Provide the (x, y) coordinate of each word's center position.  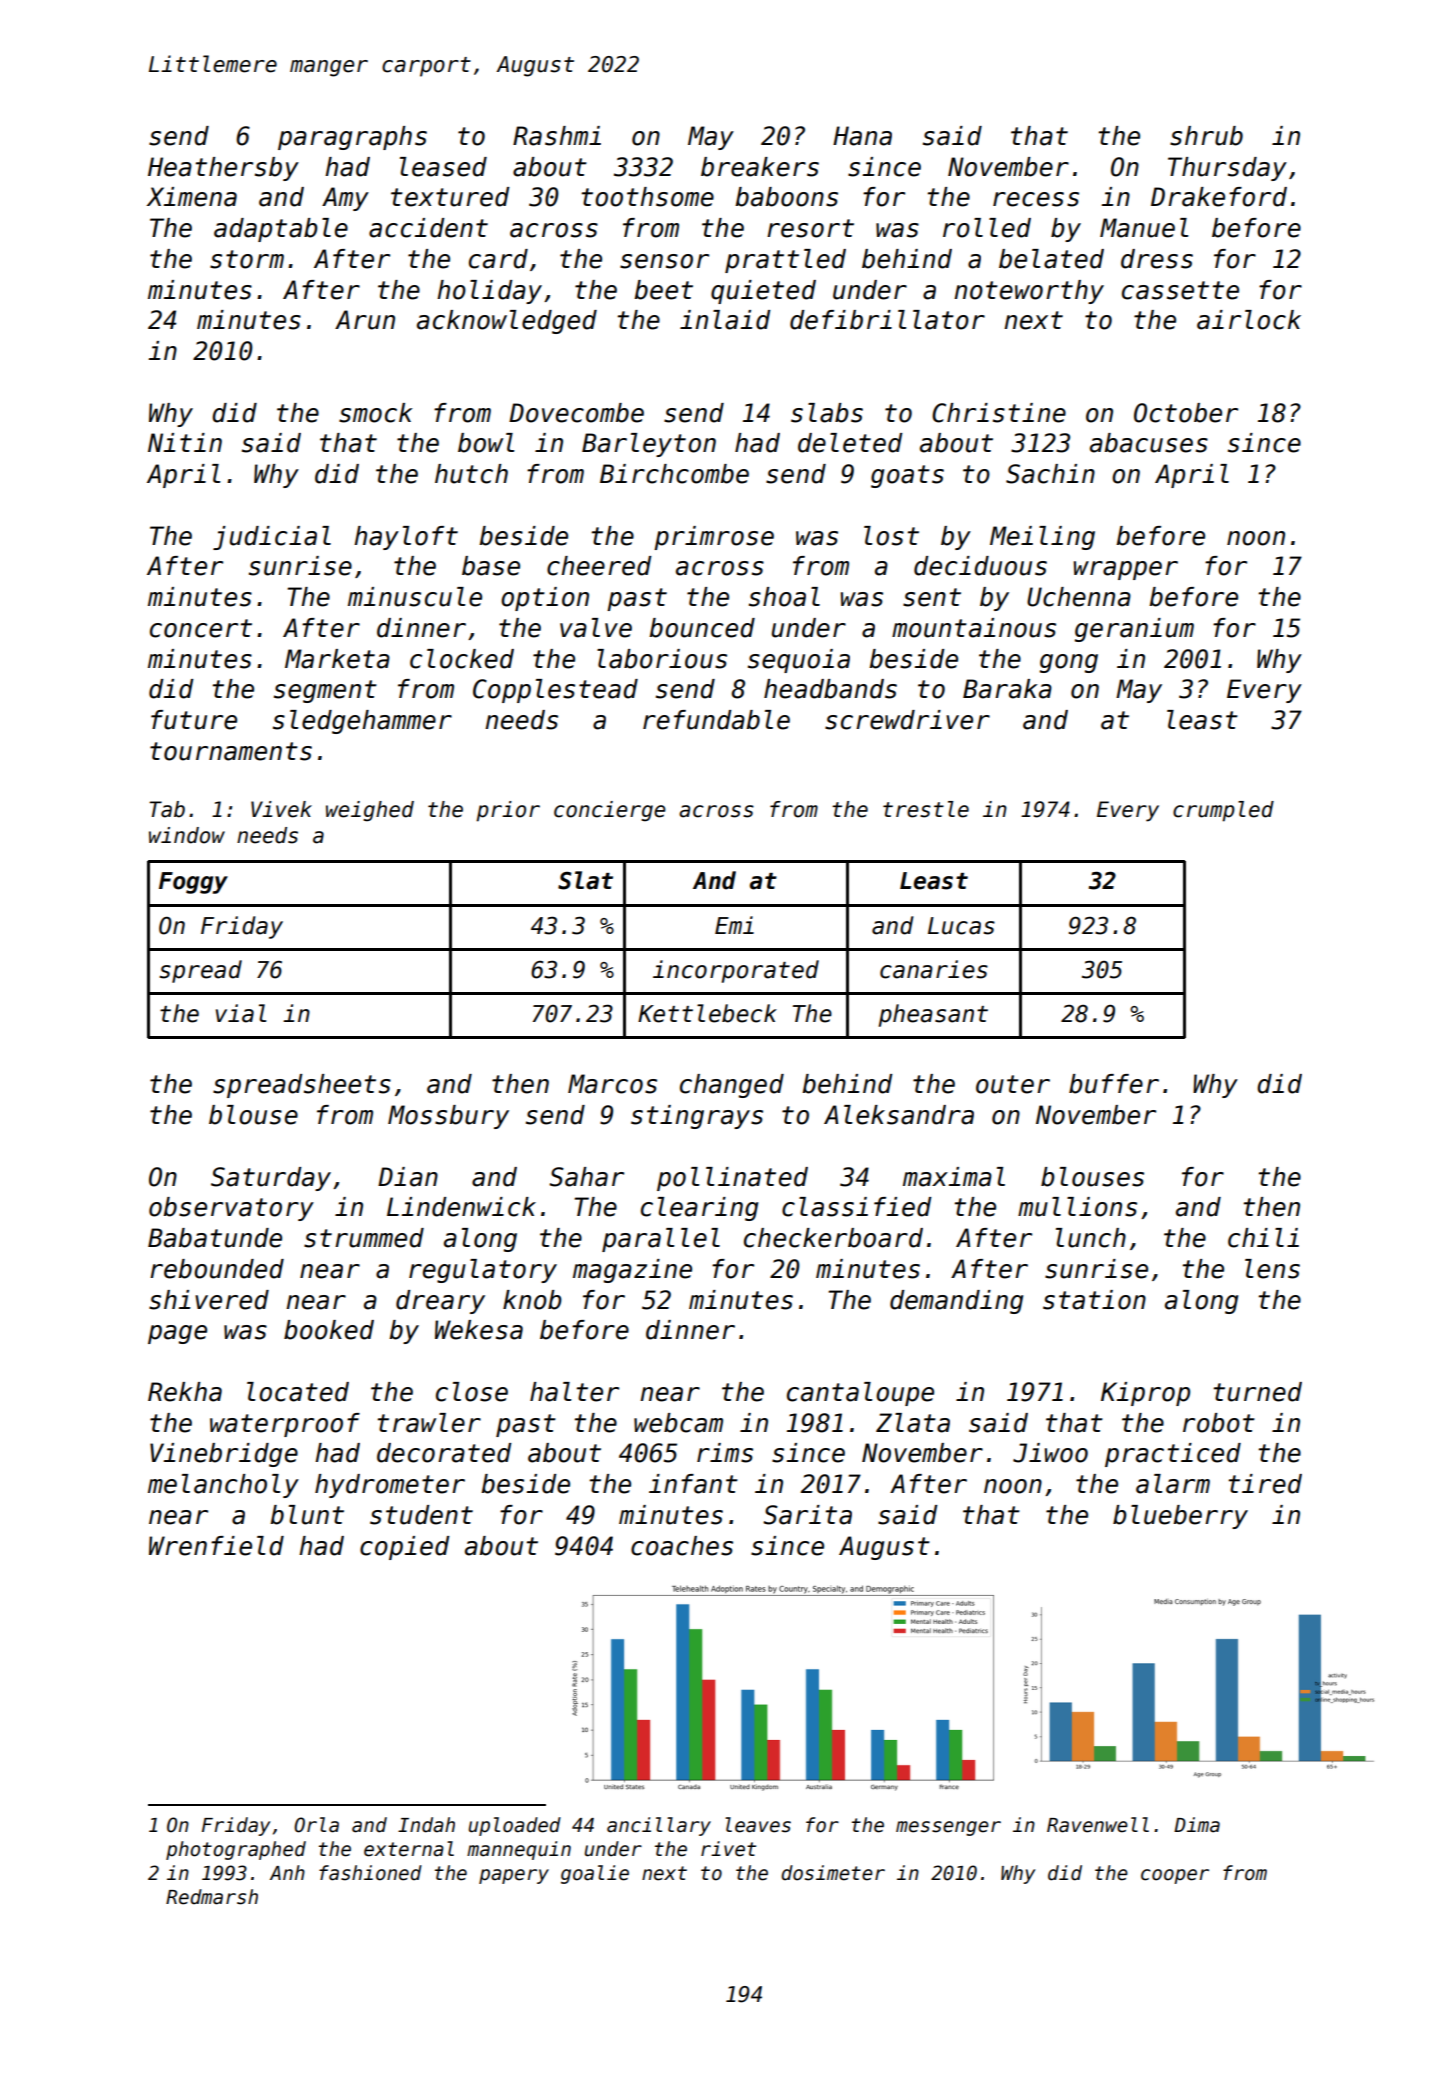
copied (405, 1548)
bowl (486, 443)
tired (1265, 1484)
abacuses (1149, 443)
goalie (595, 1874)
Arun (365, 320)
